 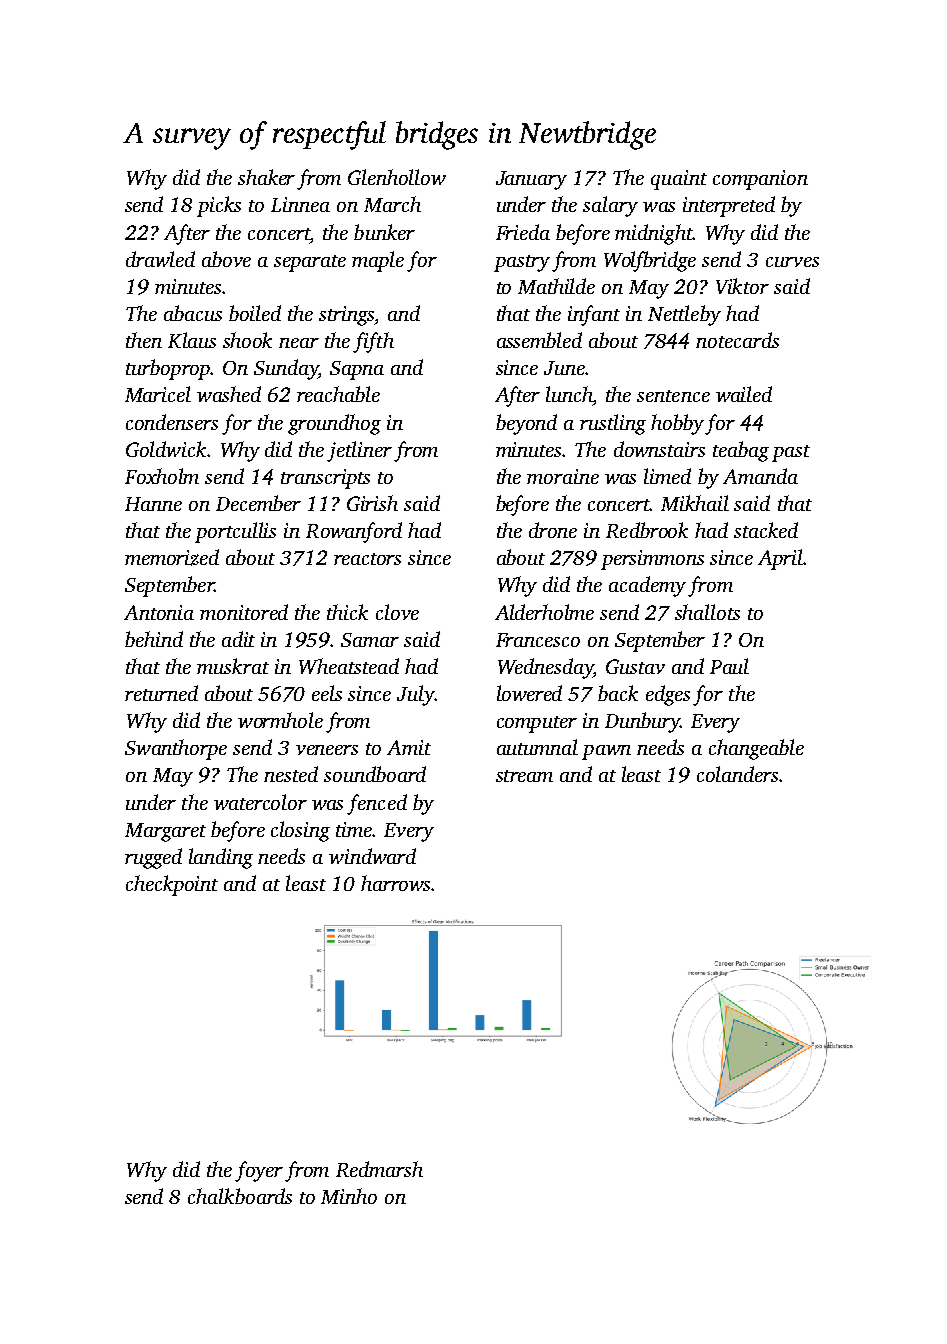 What do you see at coordinates (219, 206) in the screenshot?
I see `picks` at bounding box center [219, 206].
